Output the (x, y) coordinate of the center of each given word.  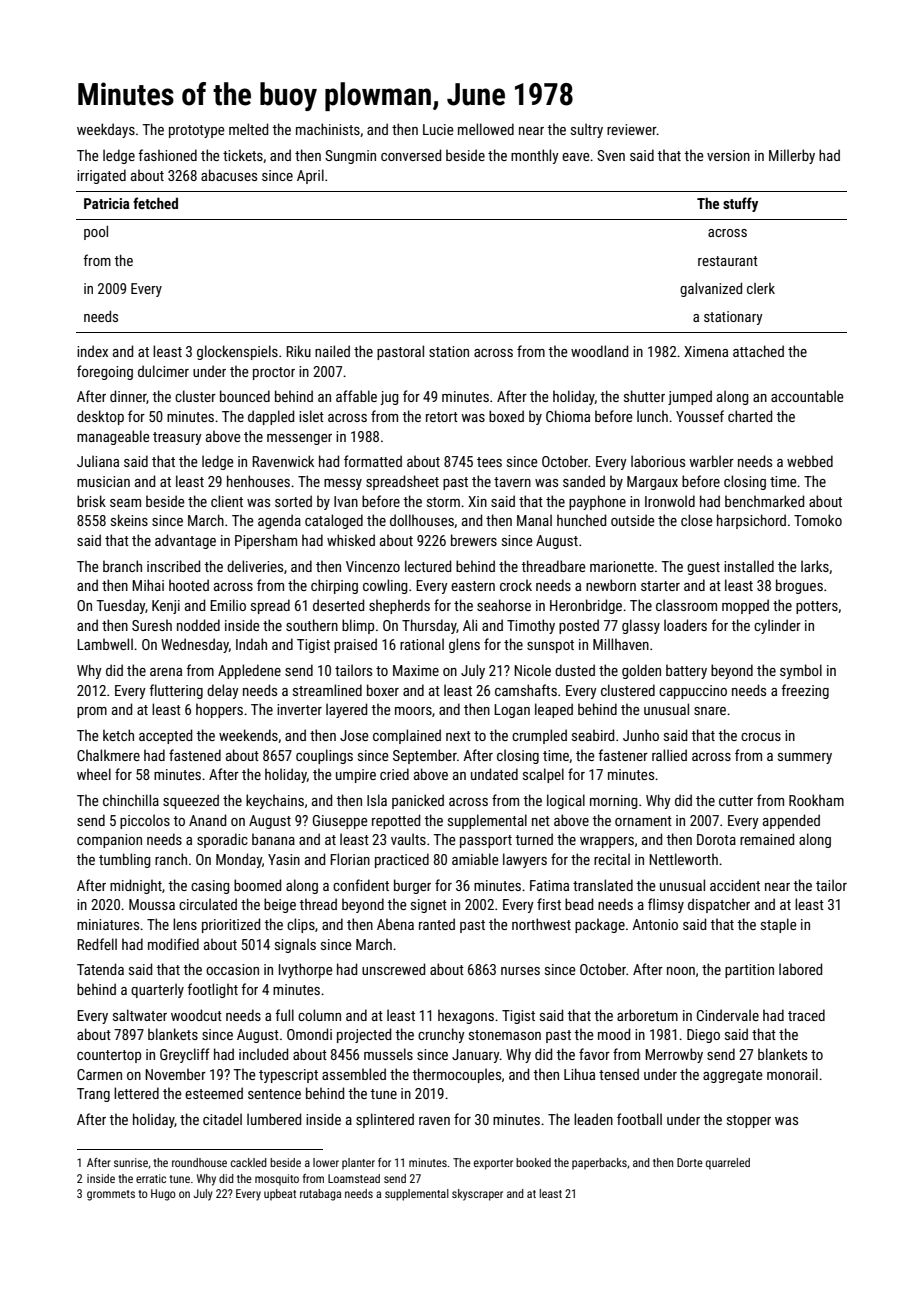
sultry (587, 130)
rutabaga (320, 1195)
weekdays (106, 130)
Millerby (792, 156)
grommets (111, 1195)
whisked (351, 540)
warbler (711, 461)
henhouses (258, 481)
